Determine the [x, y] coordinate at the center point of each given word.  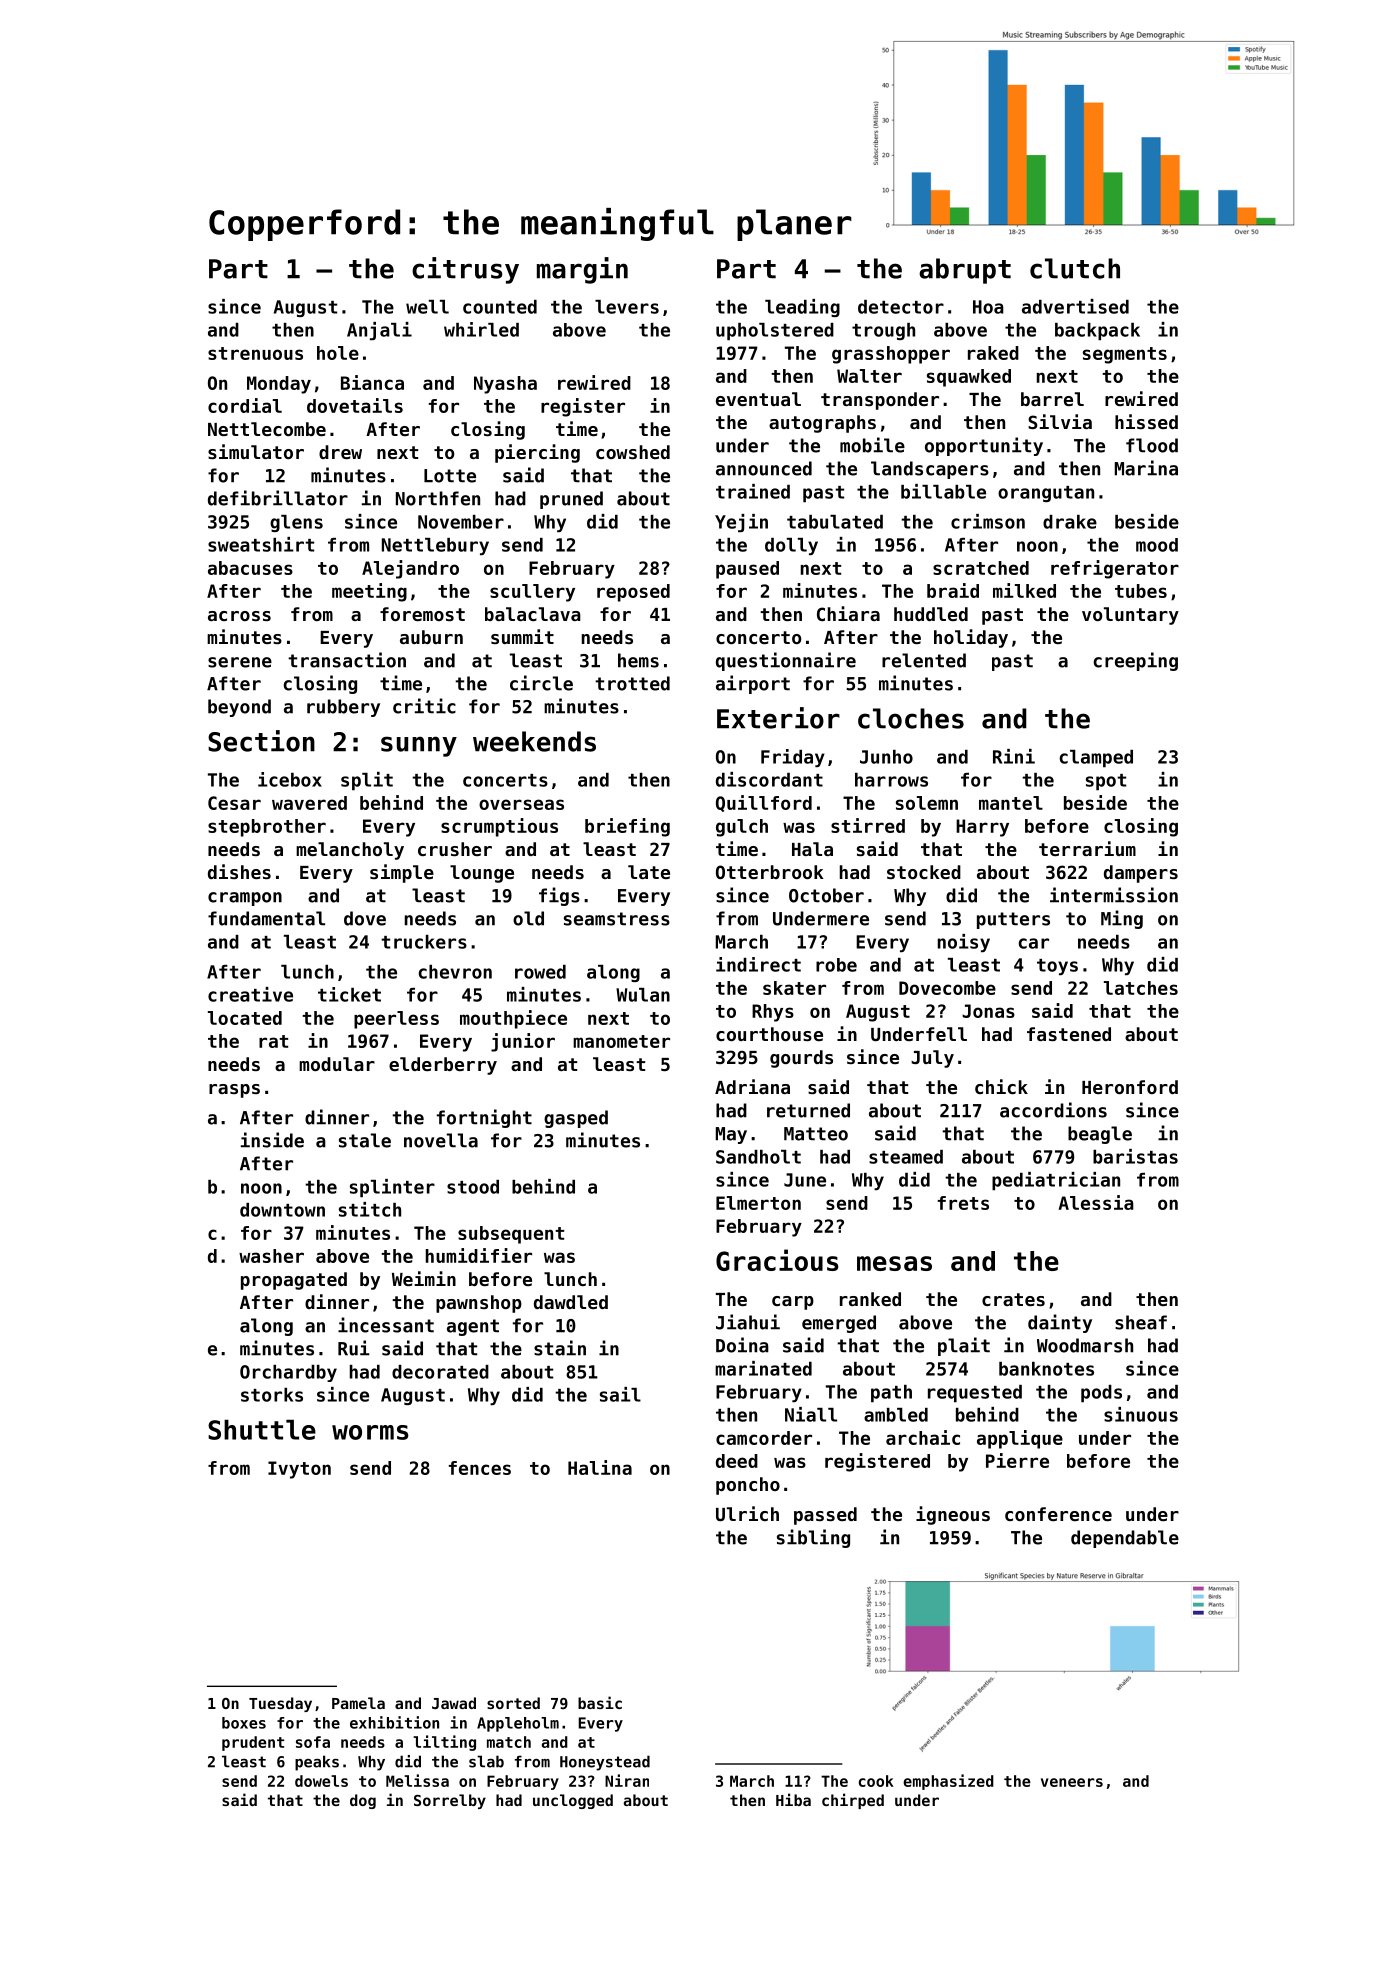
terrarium [1087, 848]
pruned [571, 500]
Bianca [372, 382]
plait [964, 1346]
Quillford [764, 803]
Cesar [234, 803]
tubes [1141, 591]
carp [793, 1303]
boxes [244, 1723]
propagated [294, 1281]
